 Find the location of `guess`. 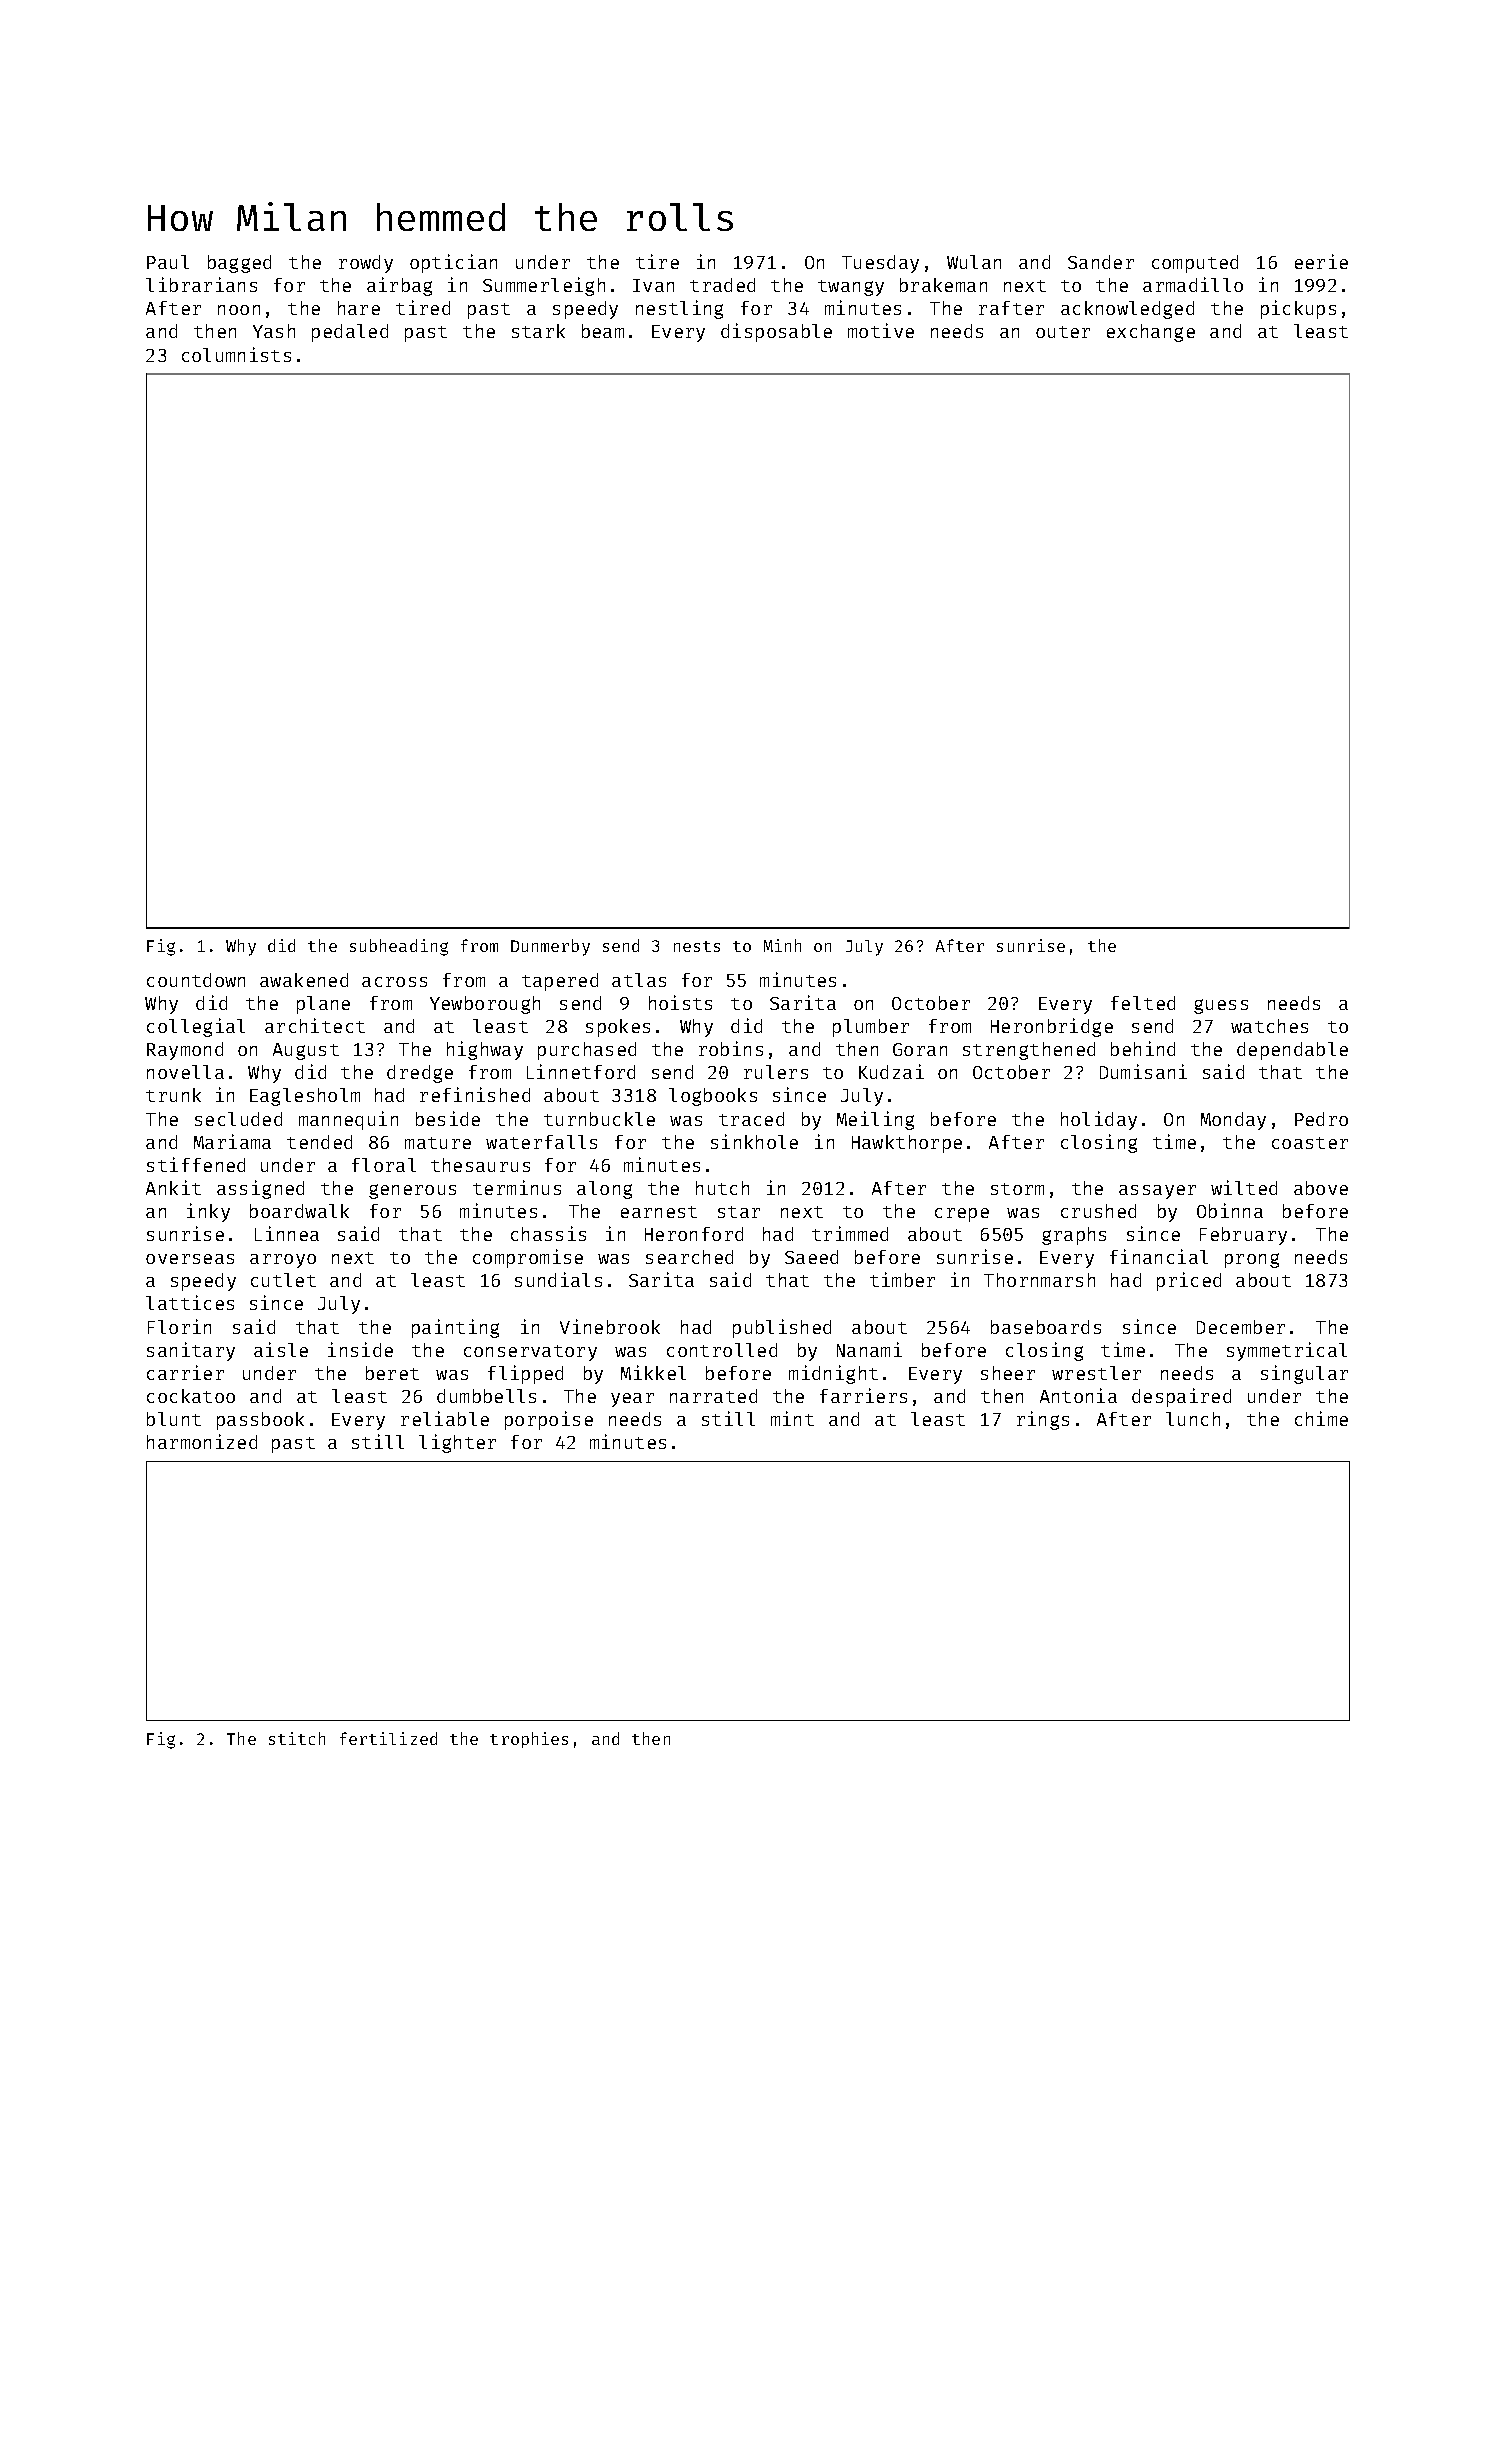

guess is located at coordinates (1221, 1006).
